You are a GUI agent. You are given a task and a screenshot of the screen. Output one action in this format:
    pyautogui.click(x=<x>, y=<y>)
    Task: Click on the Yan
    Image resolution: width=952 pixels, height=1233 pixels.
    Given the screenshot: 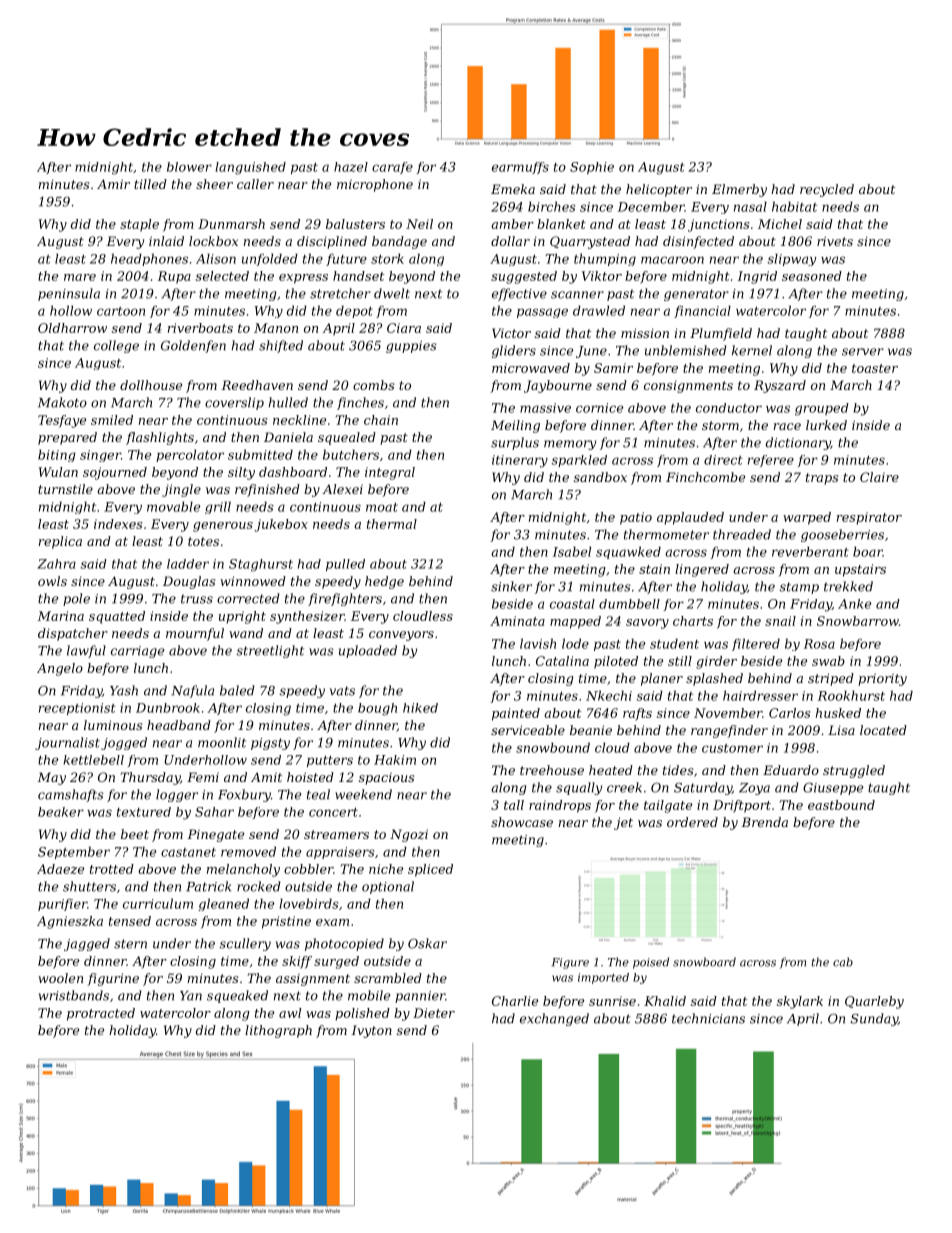 What is the action you would take?
    pyautogui.click(x=191, y=996)
